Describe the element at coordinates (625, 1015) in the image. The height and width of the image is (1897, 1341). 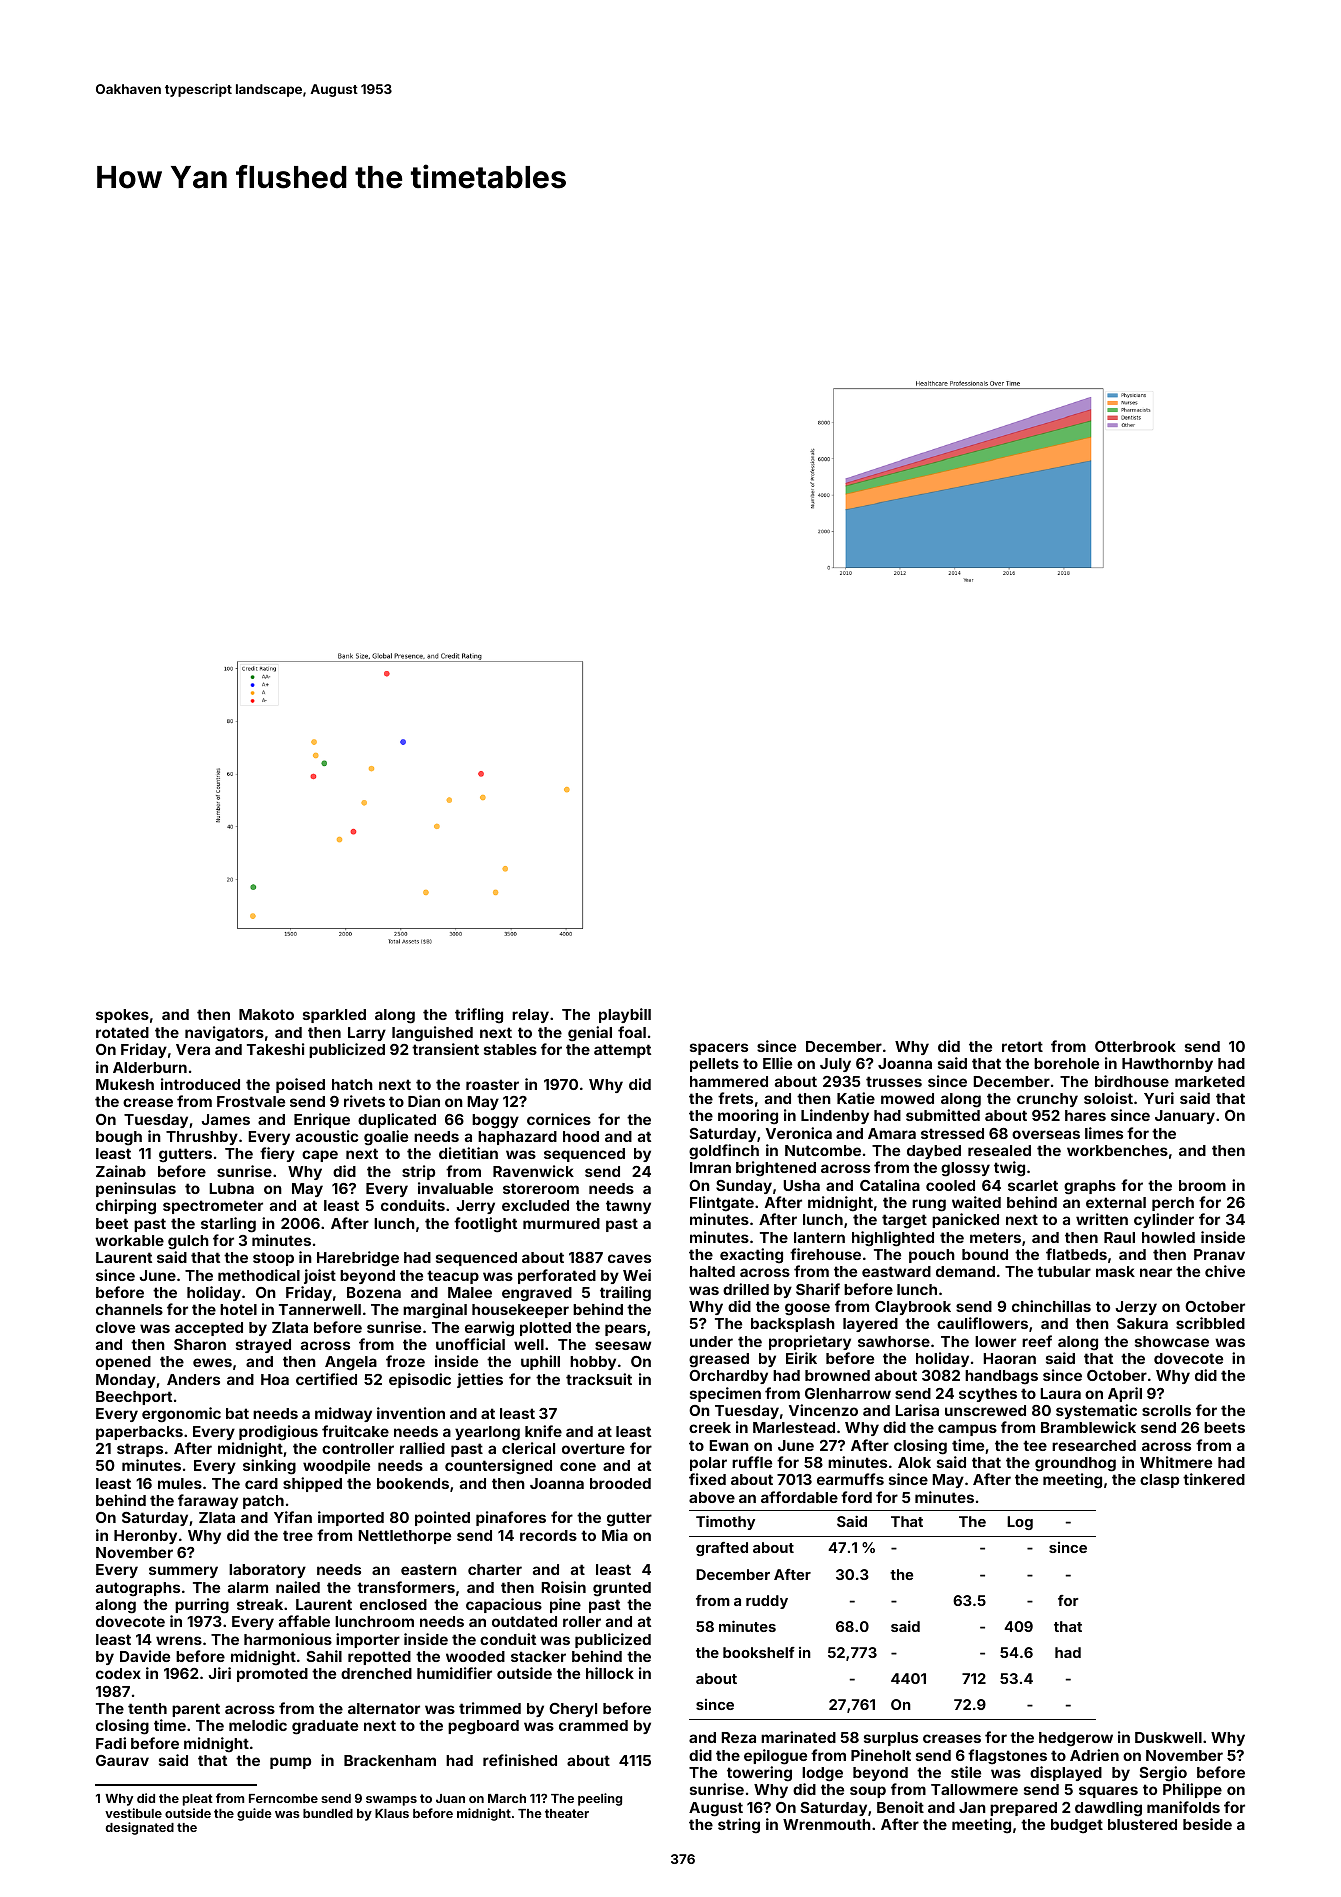
I see `playbill` at that location.
